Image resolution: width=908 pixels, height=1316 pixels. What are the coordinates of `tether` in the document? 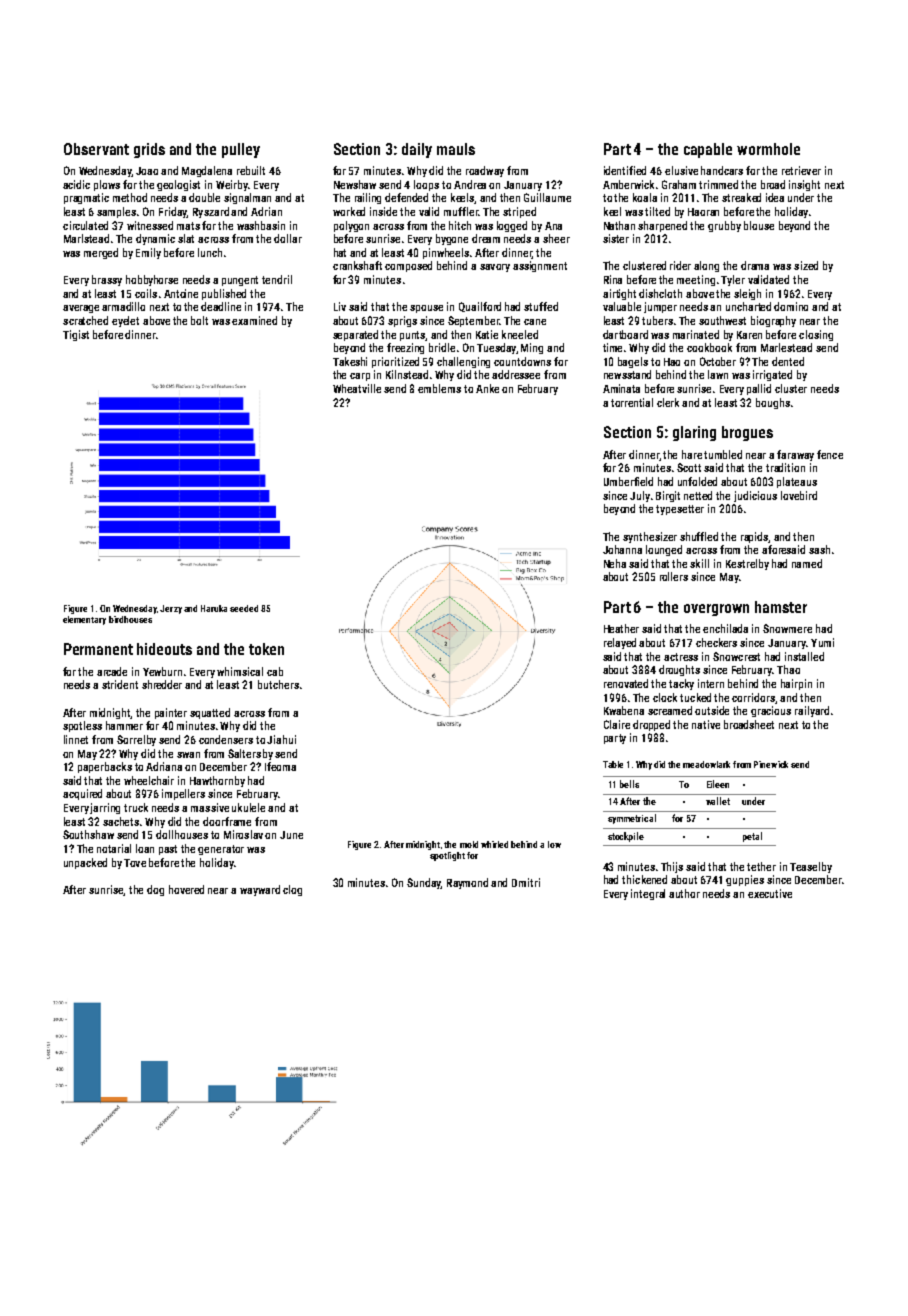 It's located at (761, 866).
